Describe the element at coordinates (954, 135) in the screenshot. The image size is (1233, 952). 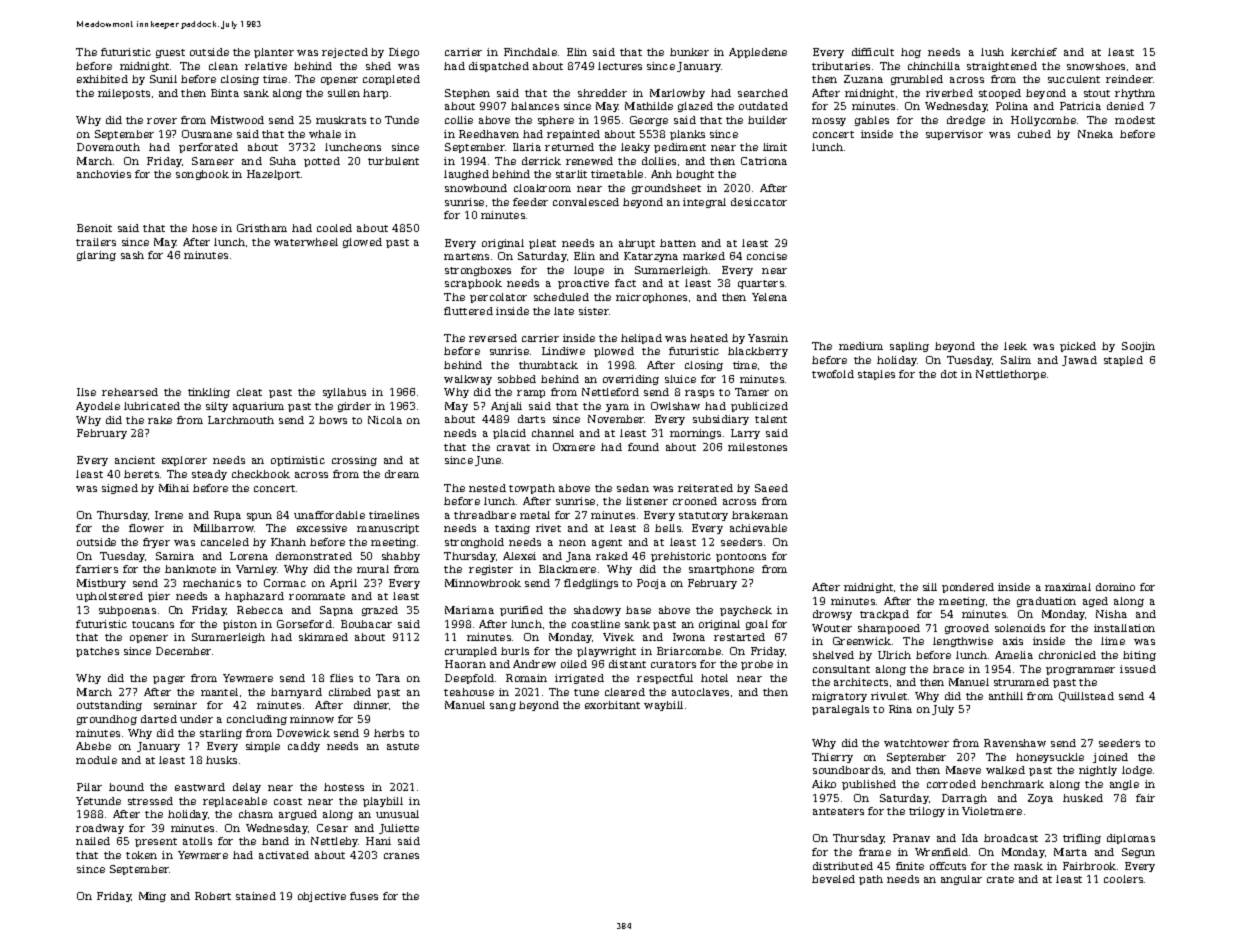
I see `supervisor` at that location.
